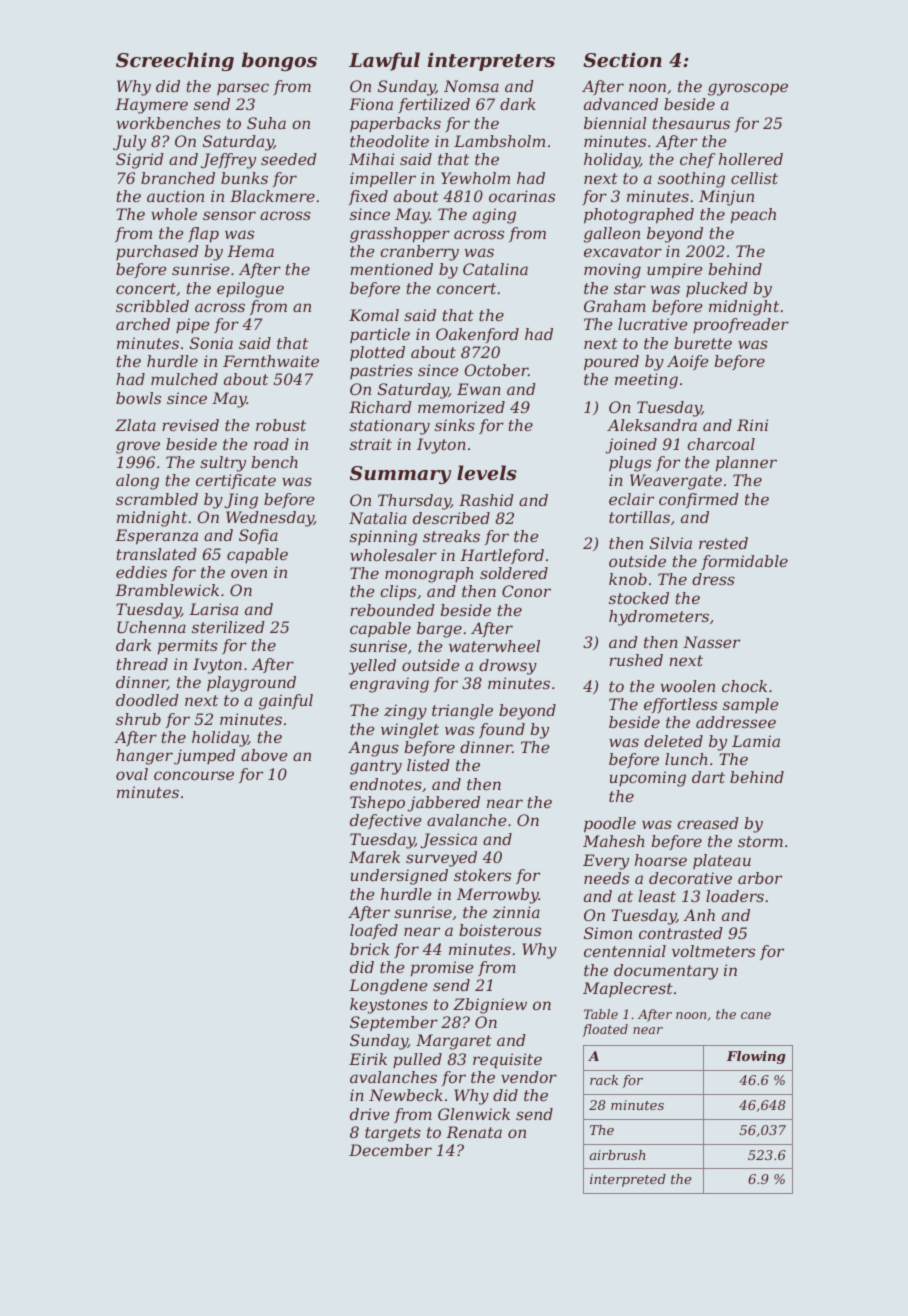 The height and width of the screenshot is (1316, 908). What do you see at coordinates (203, 235) in the screenshot?
I see `flap` at bounding box center [203, 235].
